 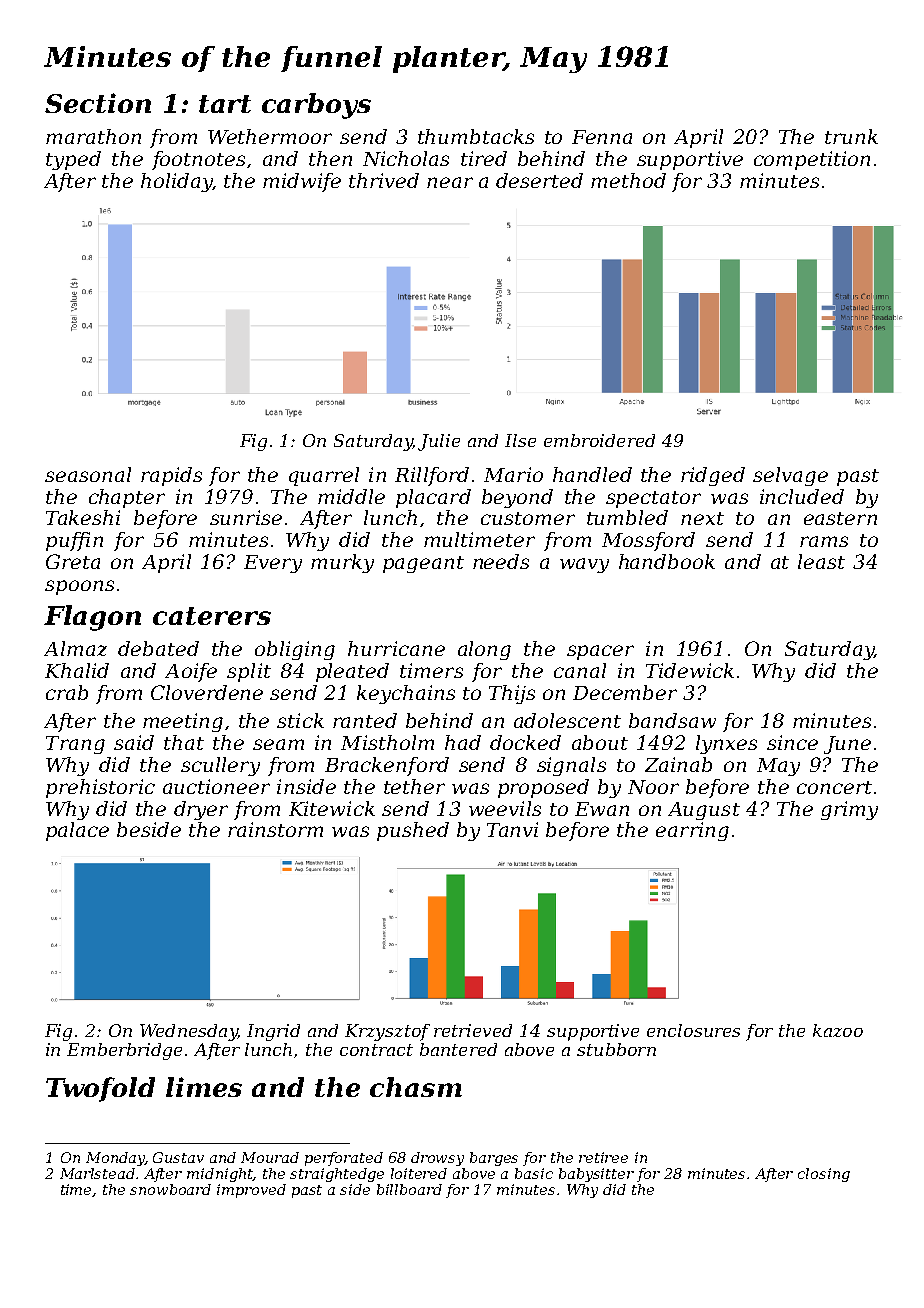 I want to click on Section, so click(x=98, y=103).
